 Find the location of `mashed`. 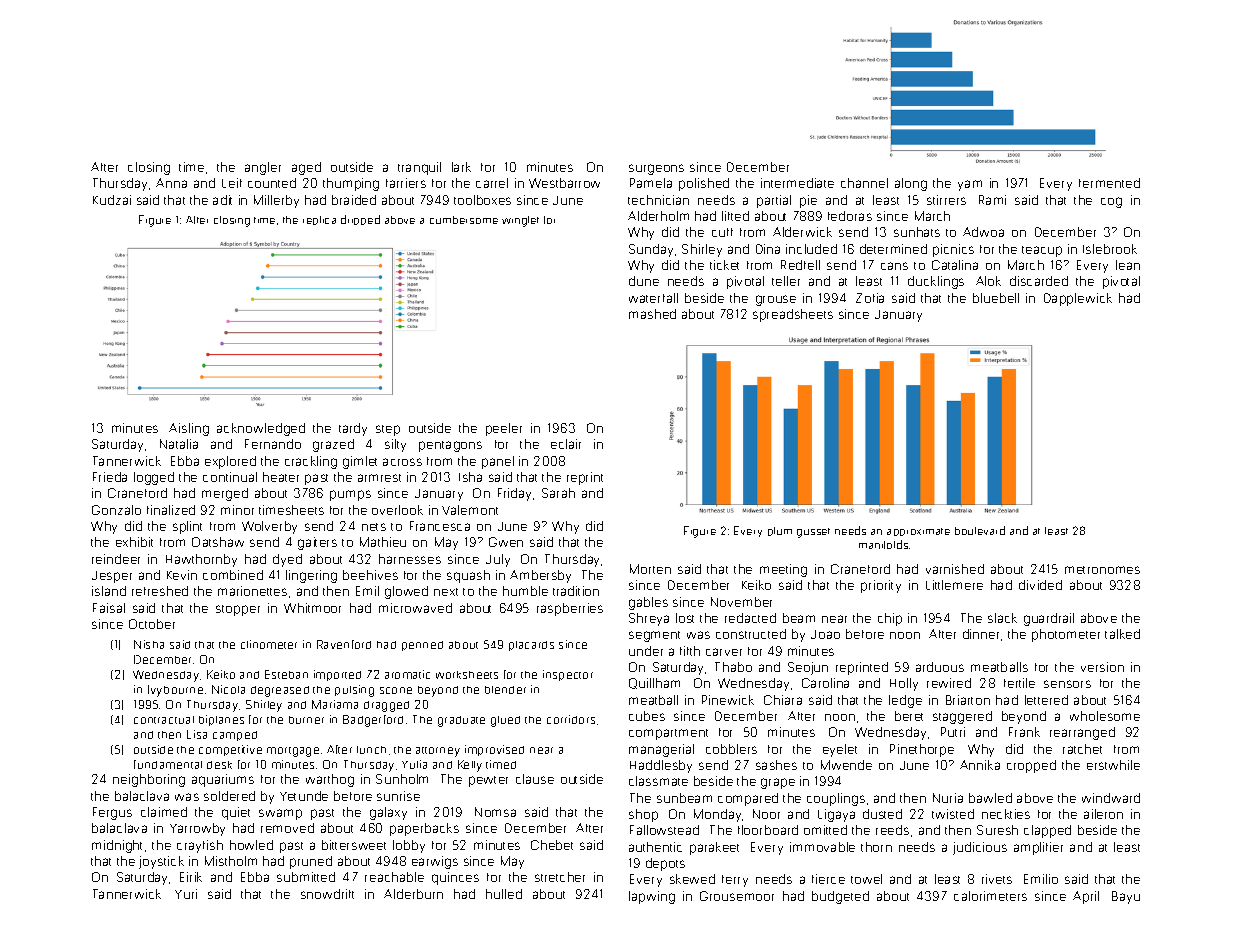

mashed is located at coordinates (652, 314).
